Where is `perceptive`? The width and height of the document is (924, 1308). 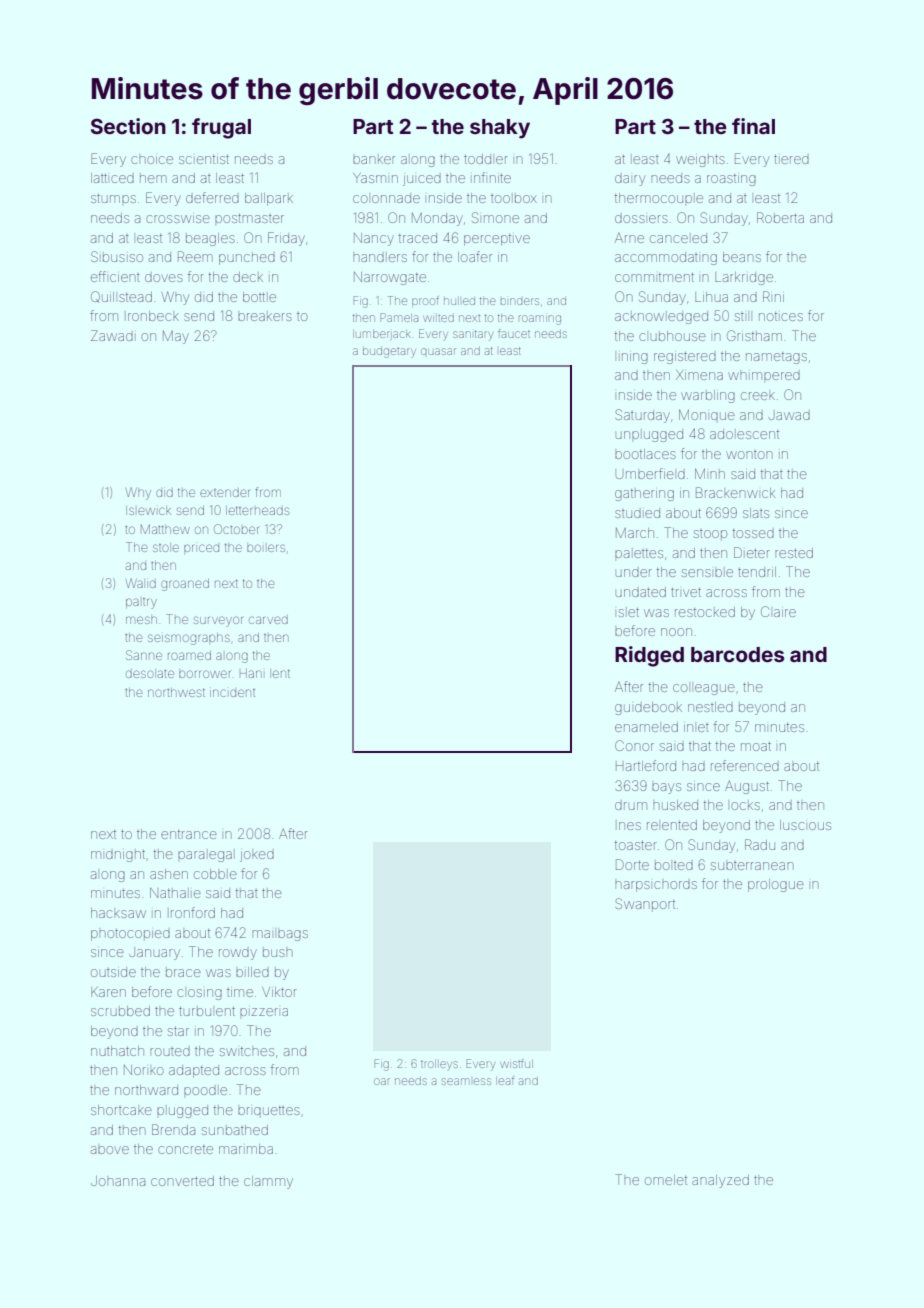 perceptive is located at coordinates (497, 240).
